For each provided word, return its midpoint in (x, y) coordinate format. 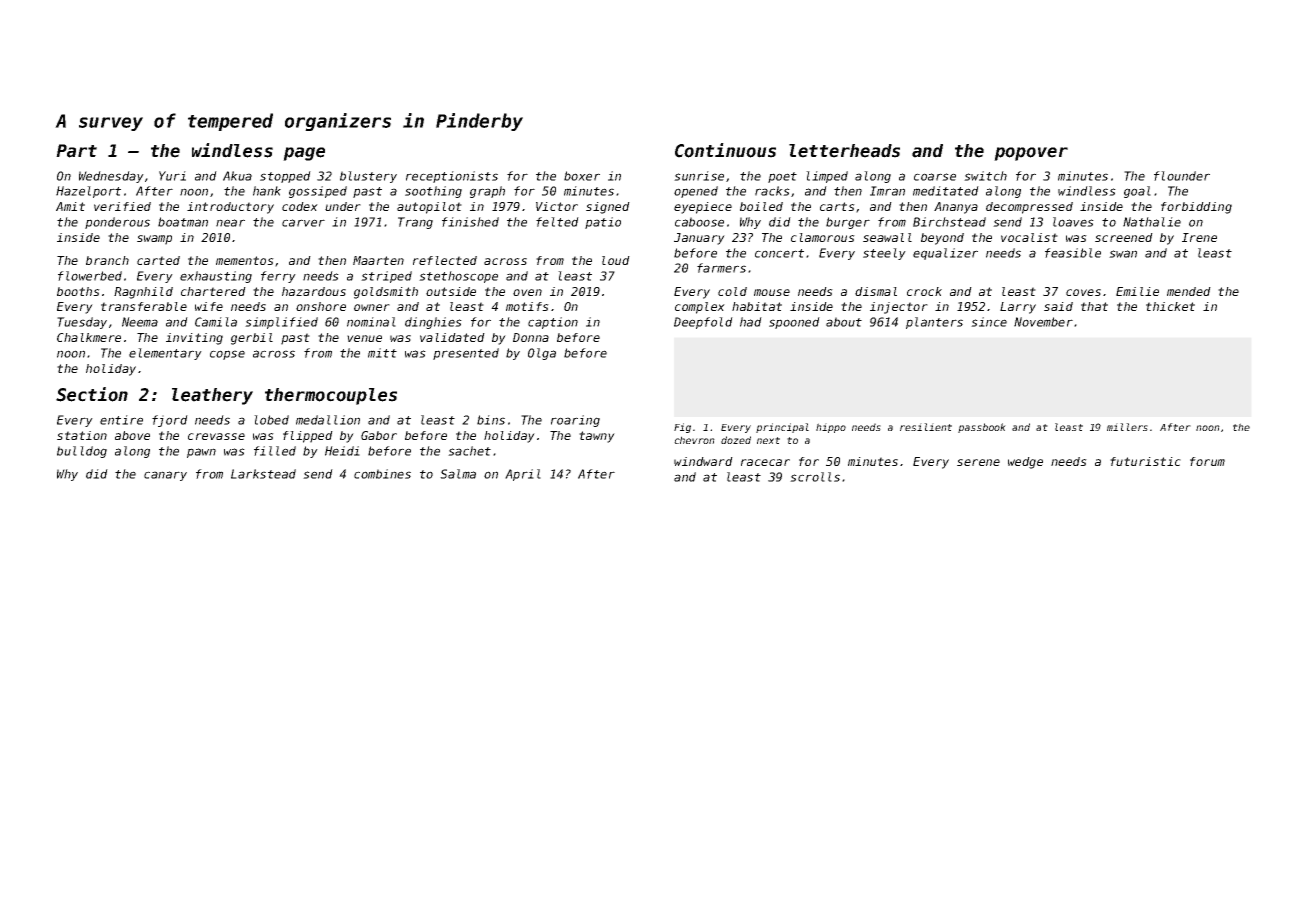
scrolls (815, 477)
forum (1207, 461)
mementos (245, 260)
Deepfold (703, 323)
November (1043, 322)
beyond (942, 239)
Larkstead (263, 474)
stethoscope (458, 277)
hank (267, 191)
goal (1137, 192)
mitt (382, 353)
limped (827, 177)
